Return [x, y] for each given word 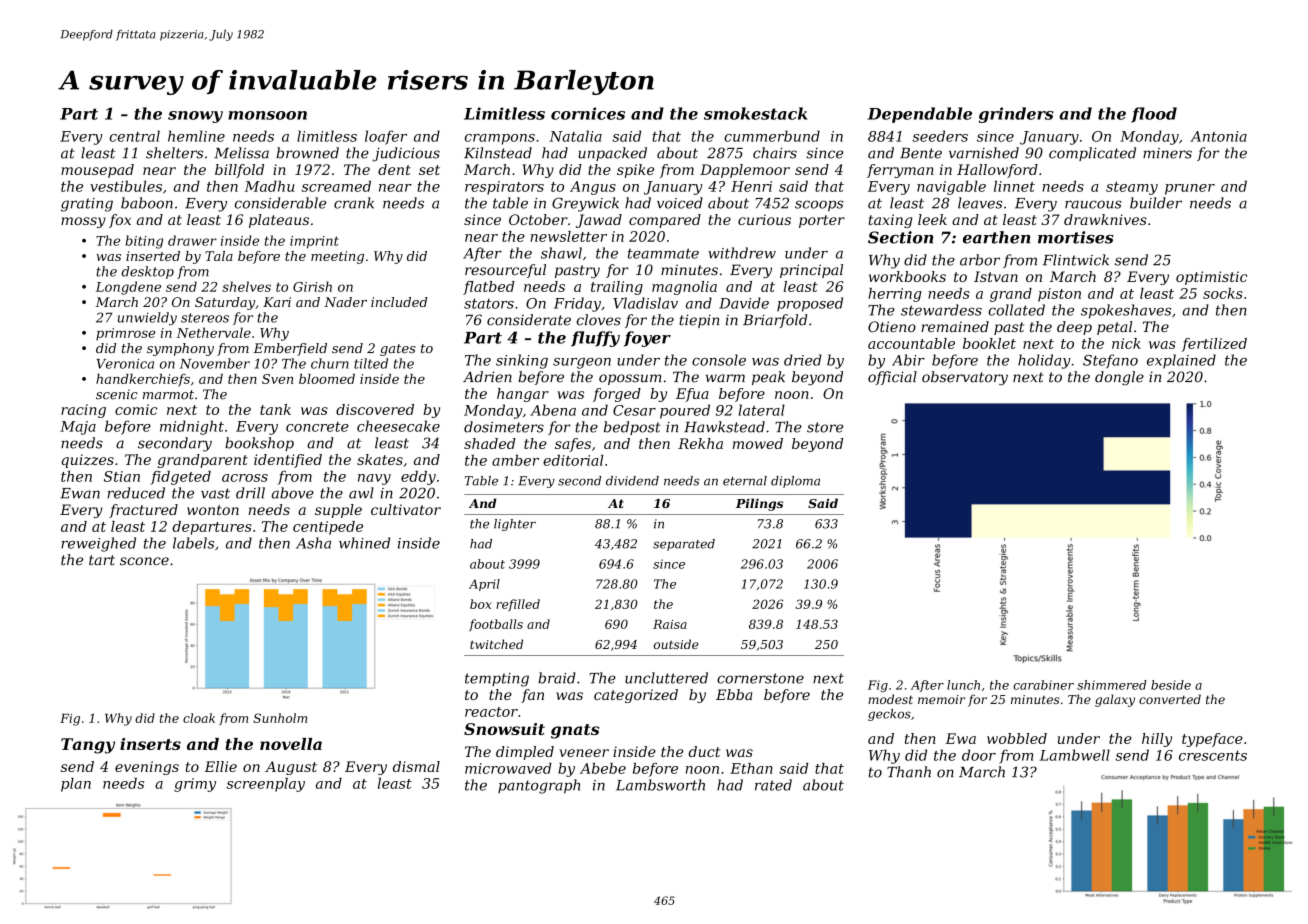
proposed [810, 304]
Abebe [603, 768]
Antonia [1218, 136]
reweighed [98, 544]
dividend [632, 481]
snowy [195, 117]
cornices [588, 113]
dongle [1119, 378]
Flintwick [1076, 260]
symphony [180, 349]
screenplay [265, 784]
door [979, 755]
